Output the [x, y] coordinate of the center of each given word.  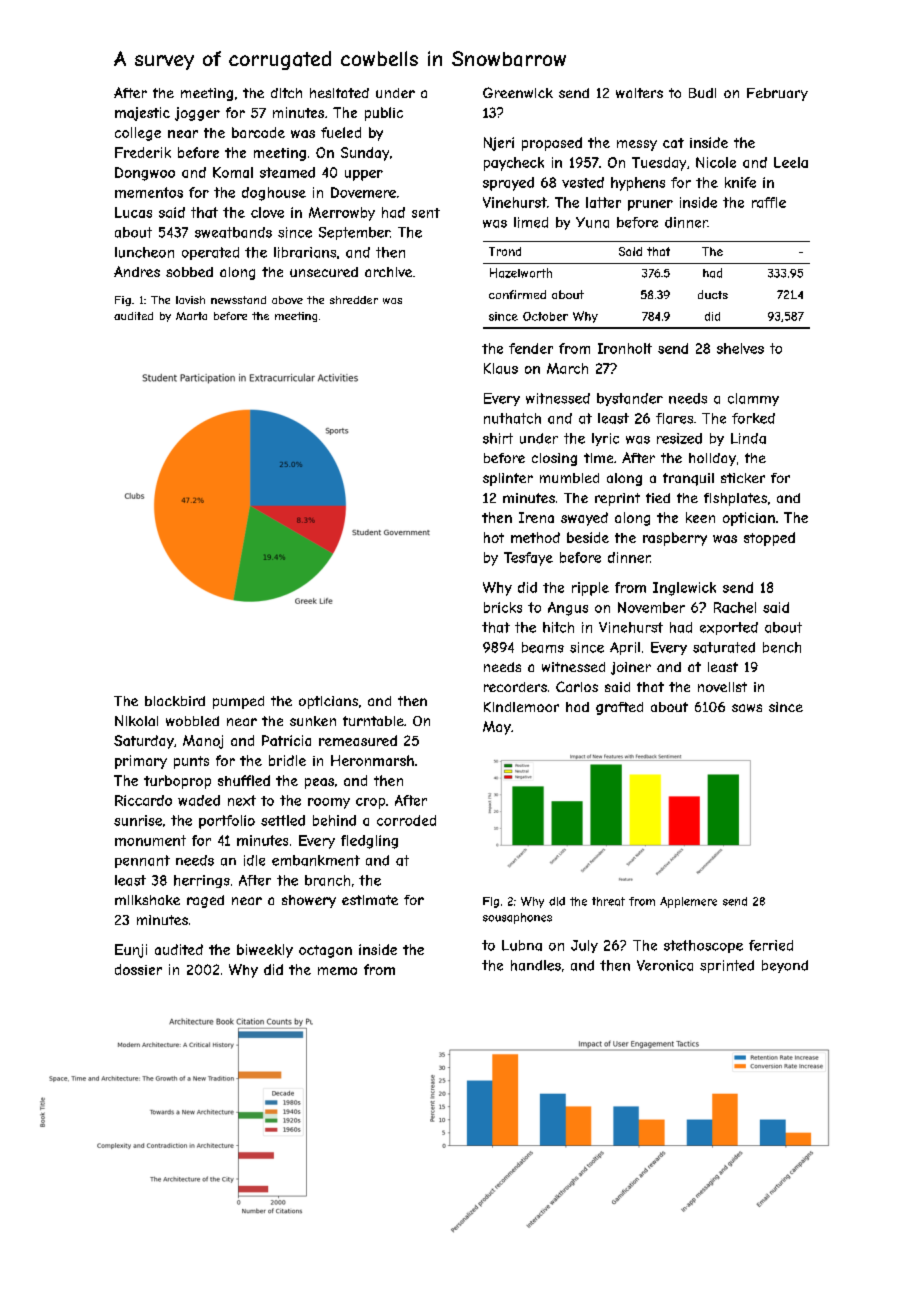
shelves [740, 348]
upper [364, 175]
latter [603, 202]
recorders [515, 687]
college [138, 134]
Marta [191, 316]
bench [782, 647]
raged [205, 901]
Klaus [501, 368]
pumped [238, 702]
